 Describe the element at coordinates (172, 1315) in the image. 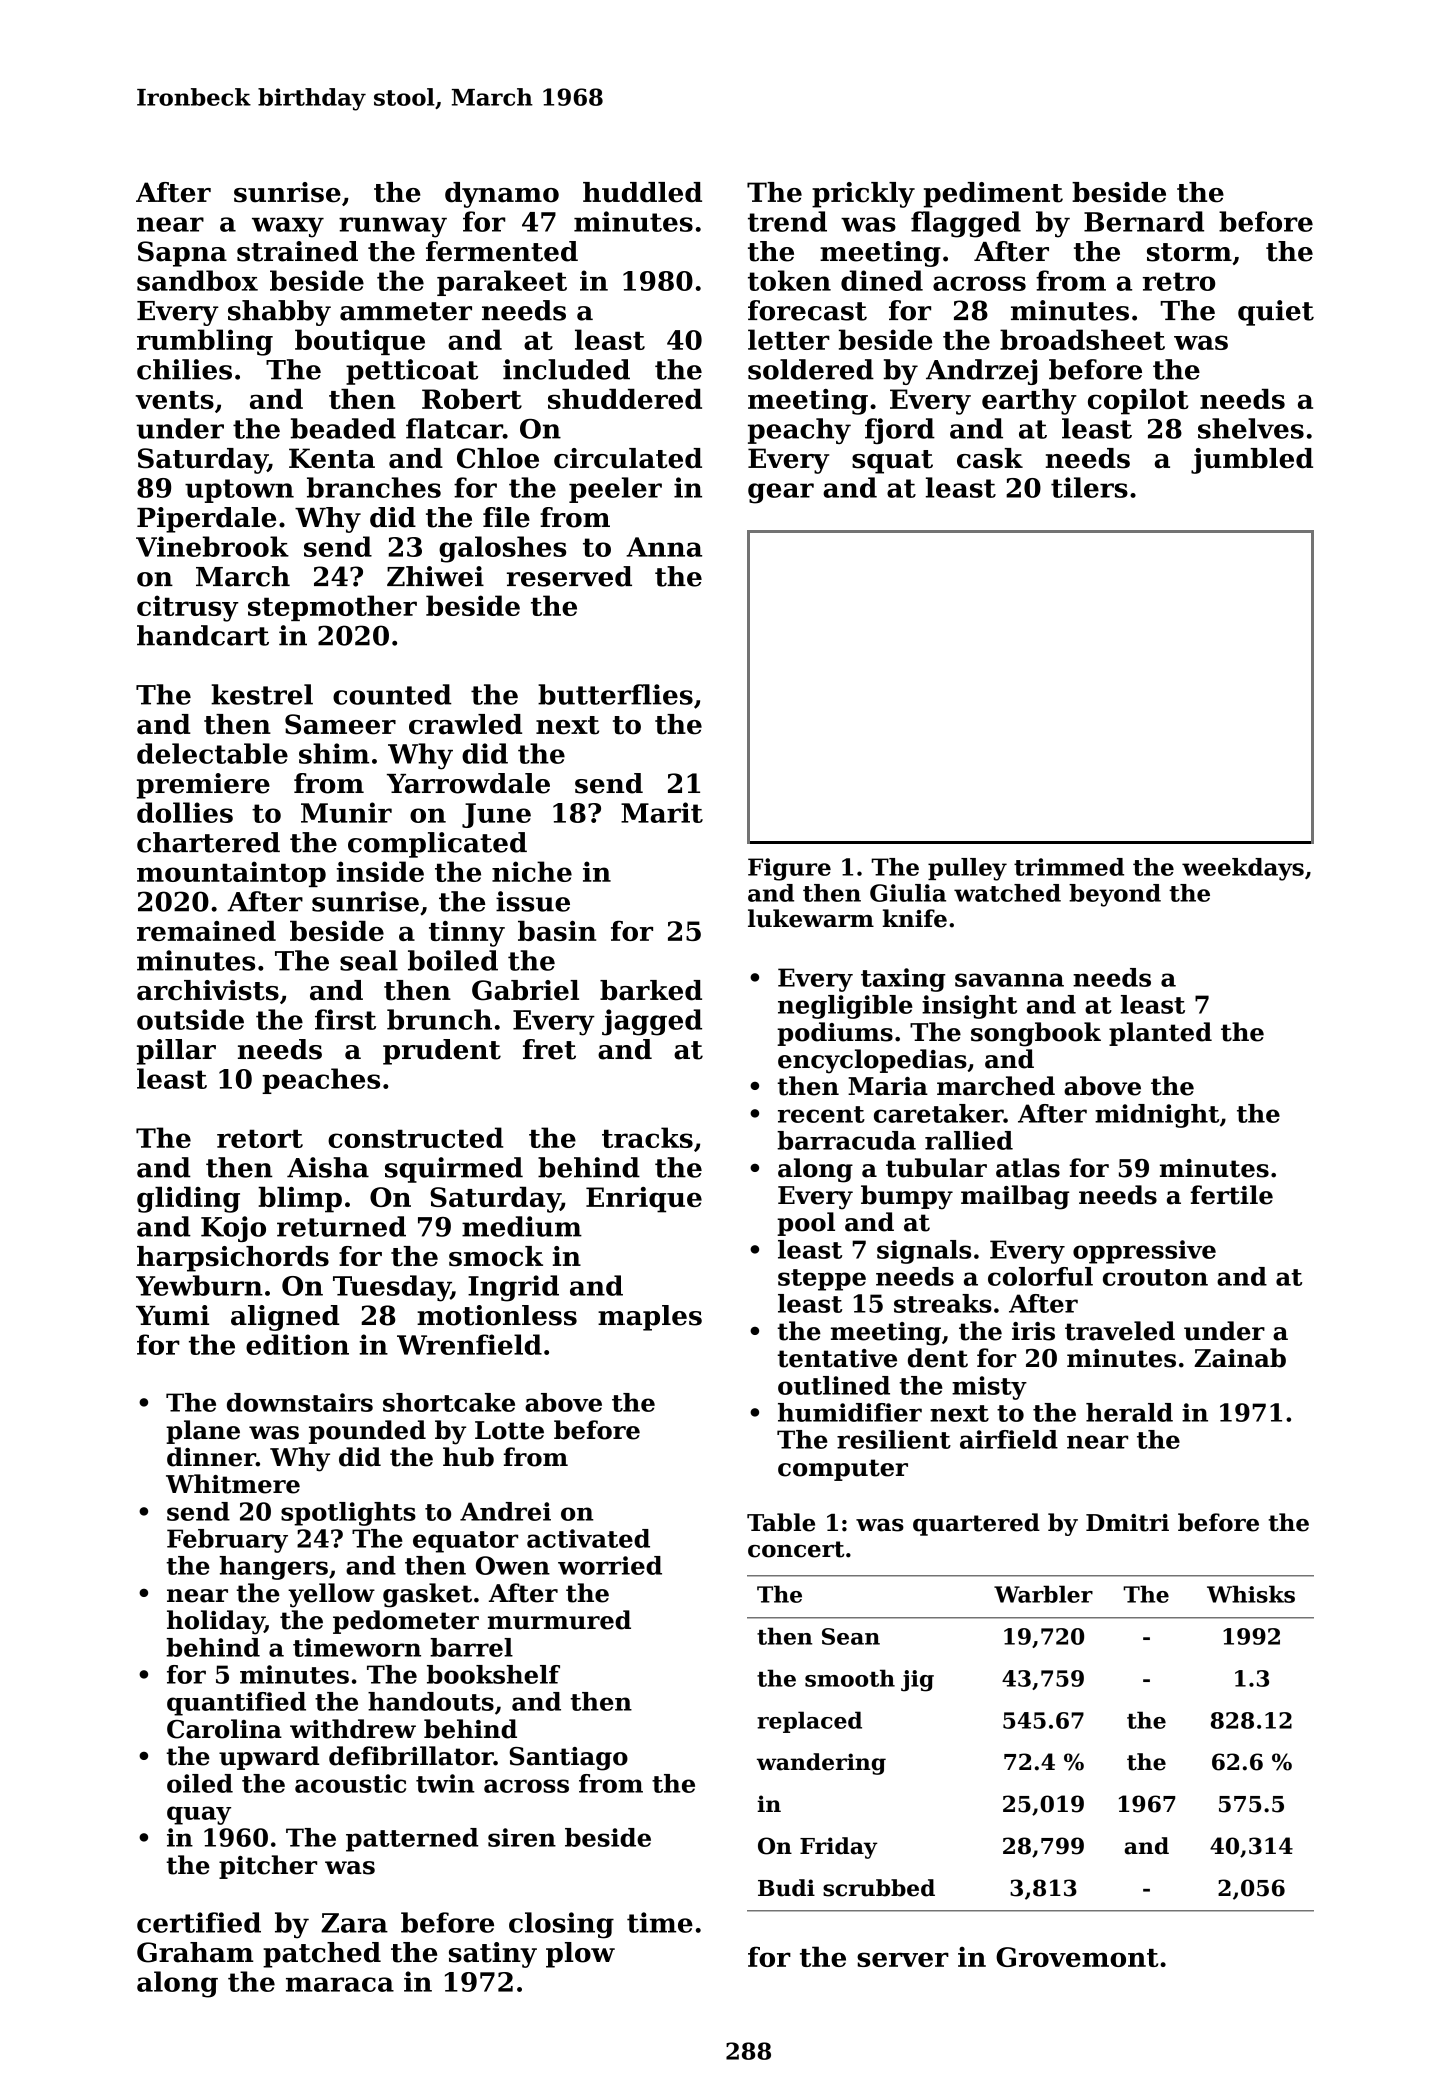

I see `Yumi` at that location.
